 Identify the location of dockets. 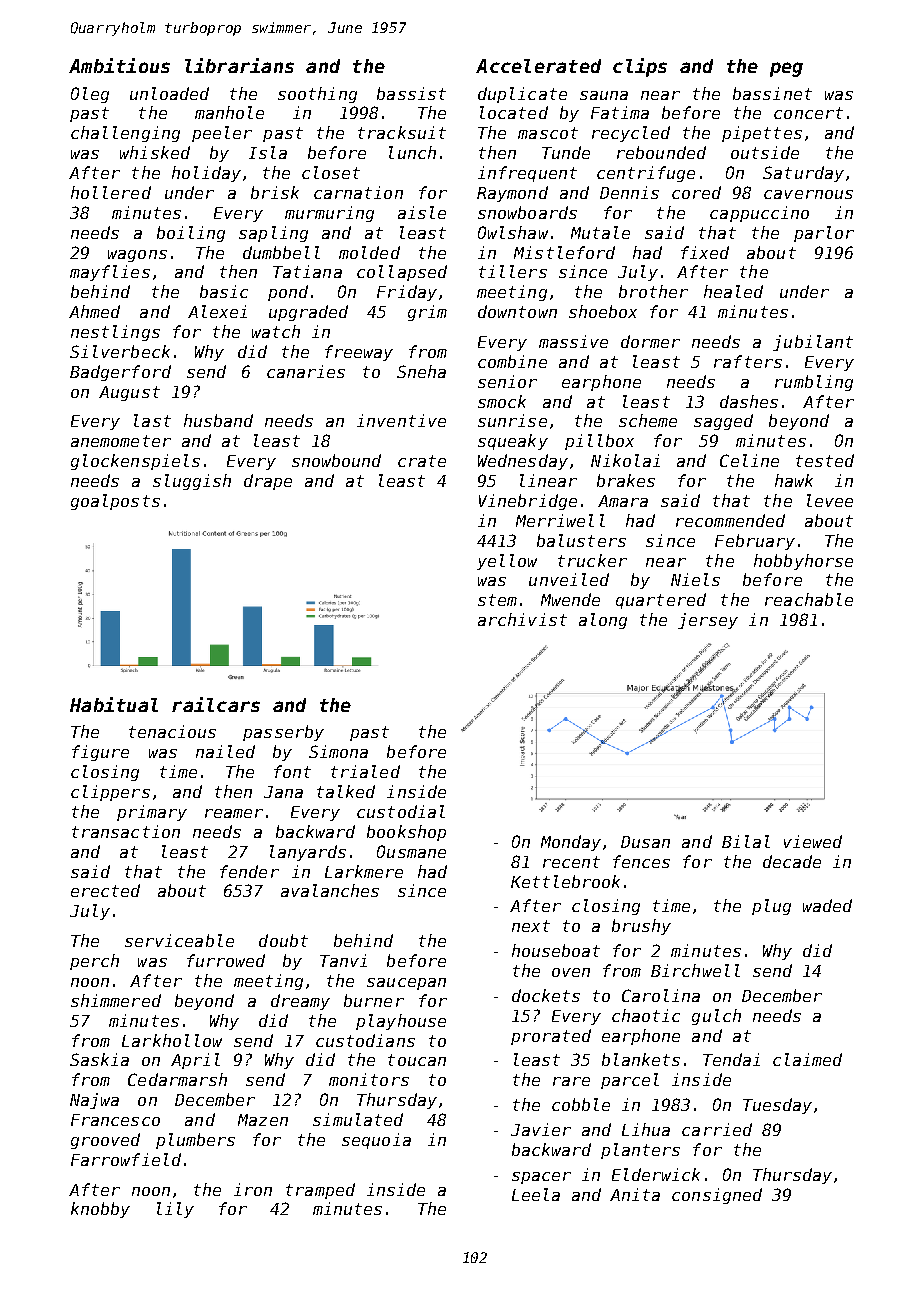
(546, 995).
